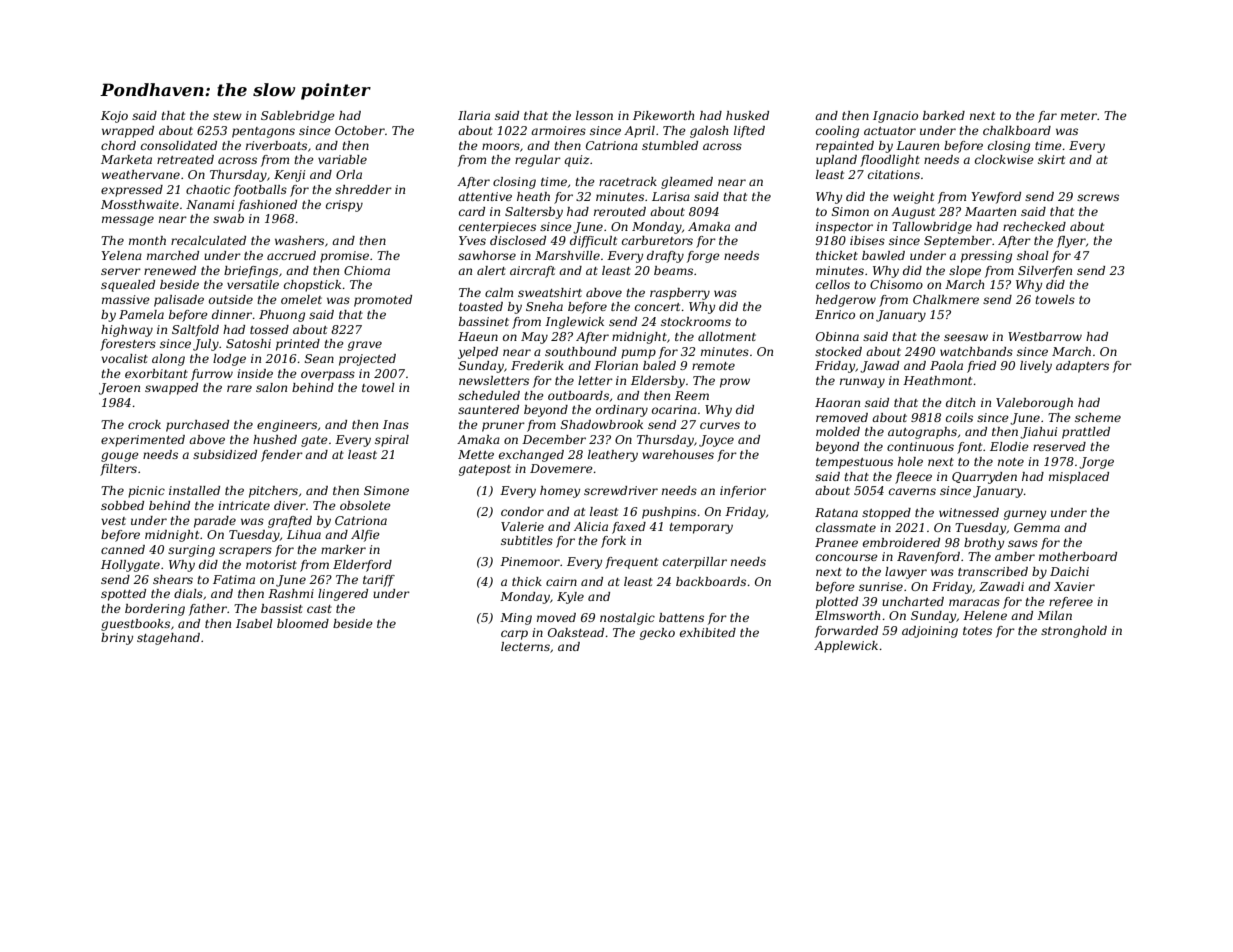  What do you see at coordinates (484, 321) in the document?
I see `bassinet` at bounding box center [484, 321].
